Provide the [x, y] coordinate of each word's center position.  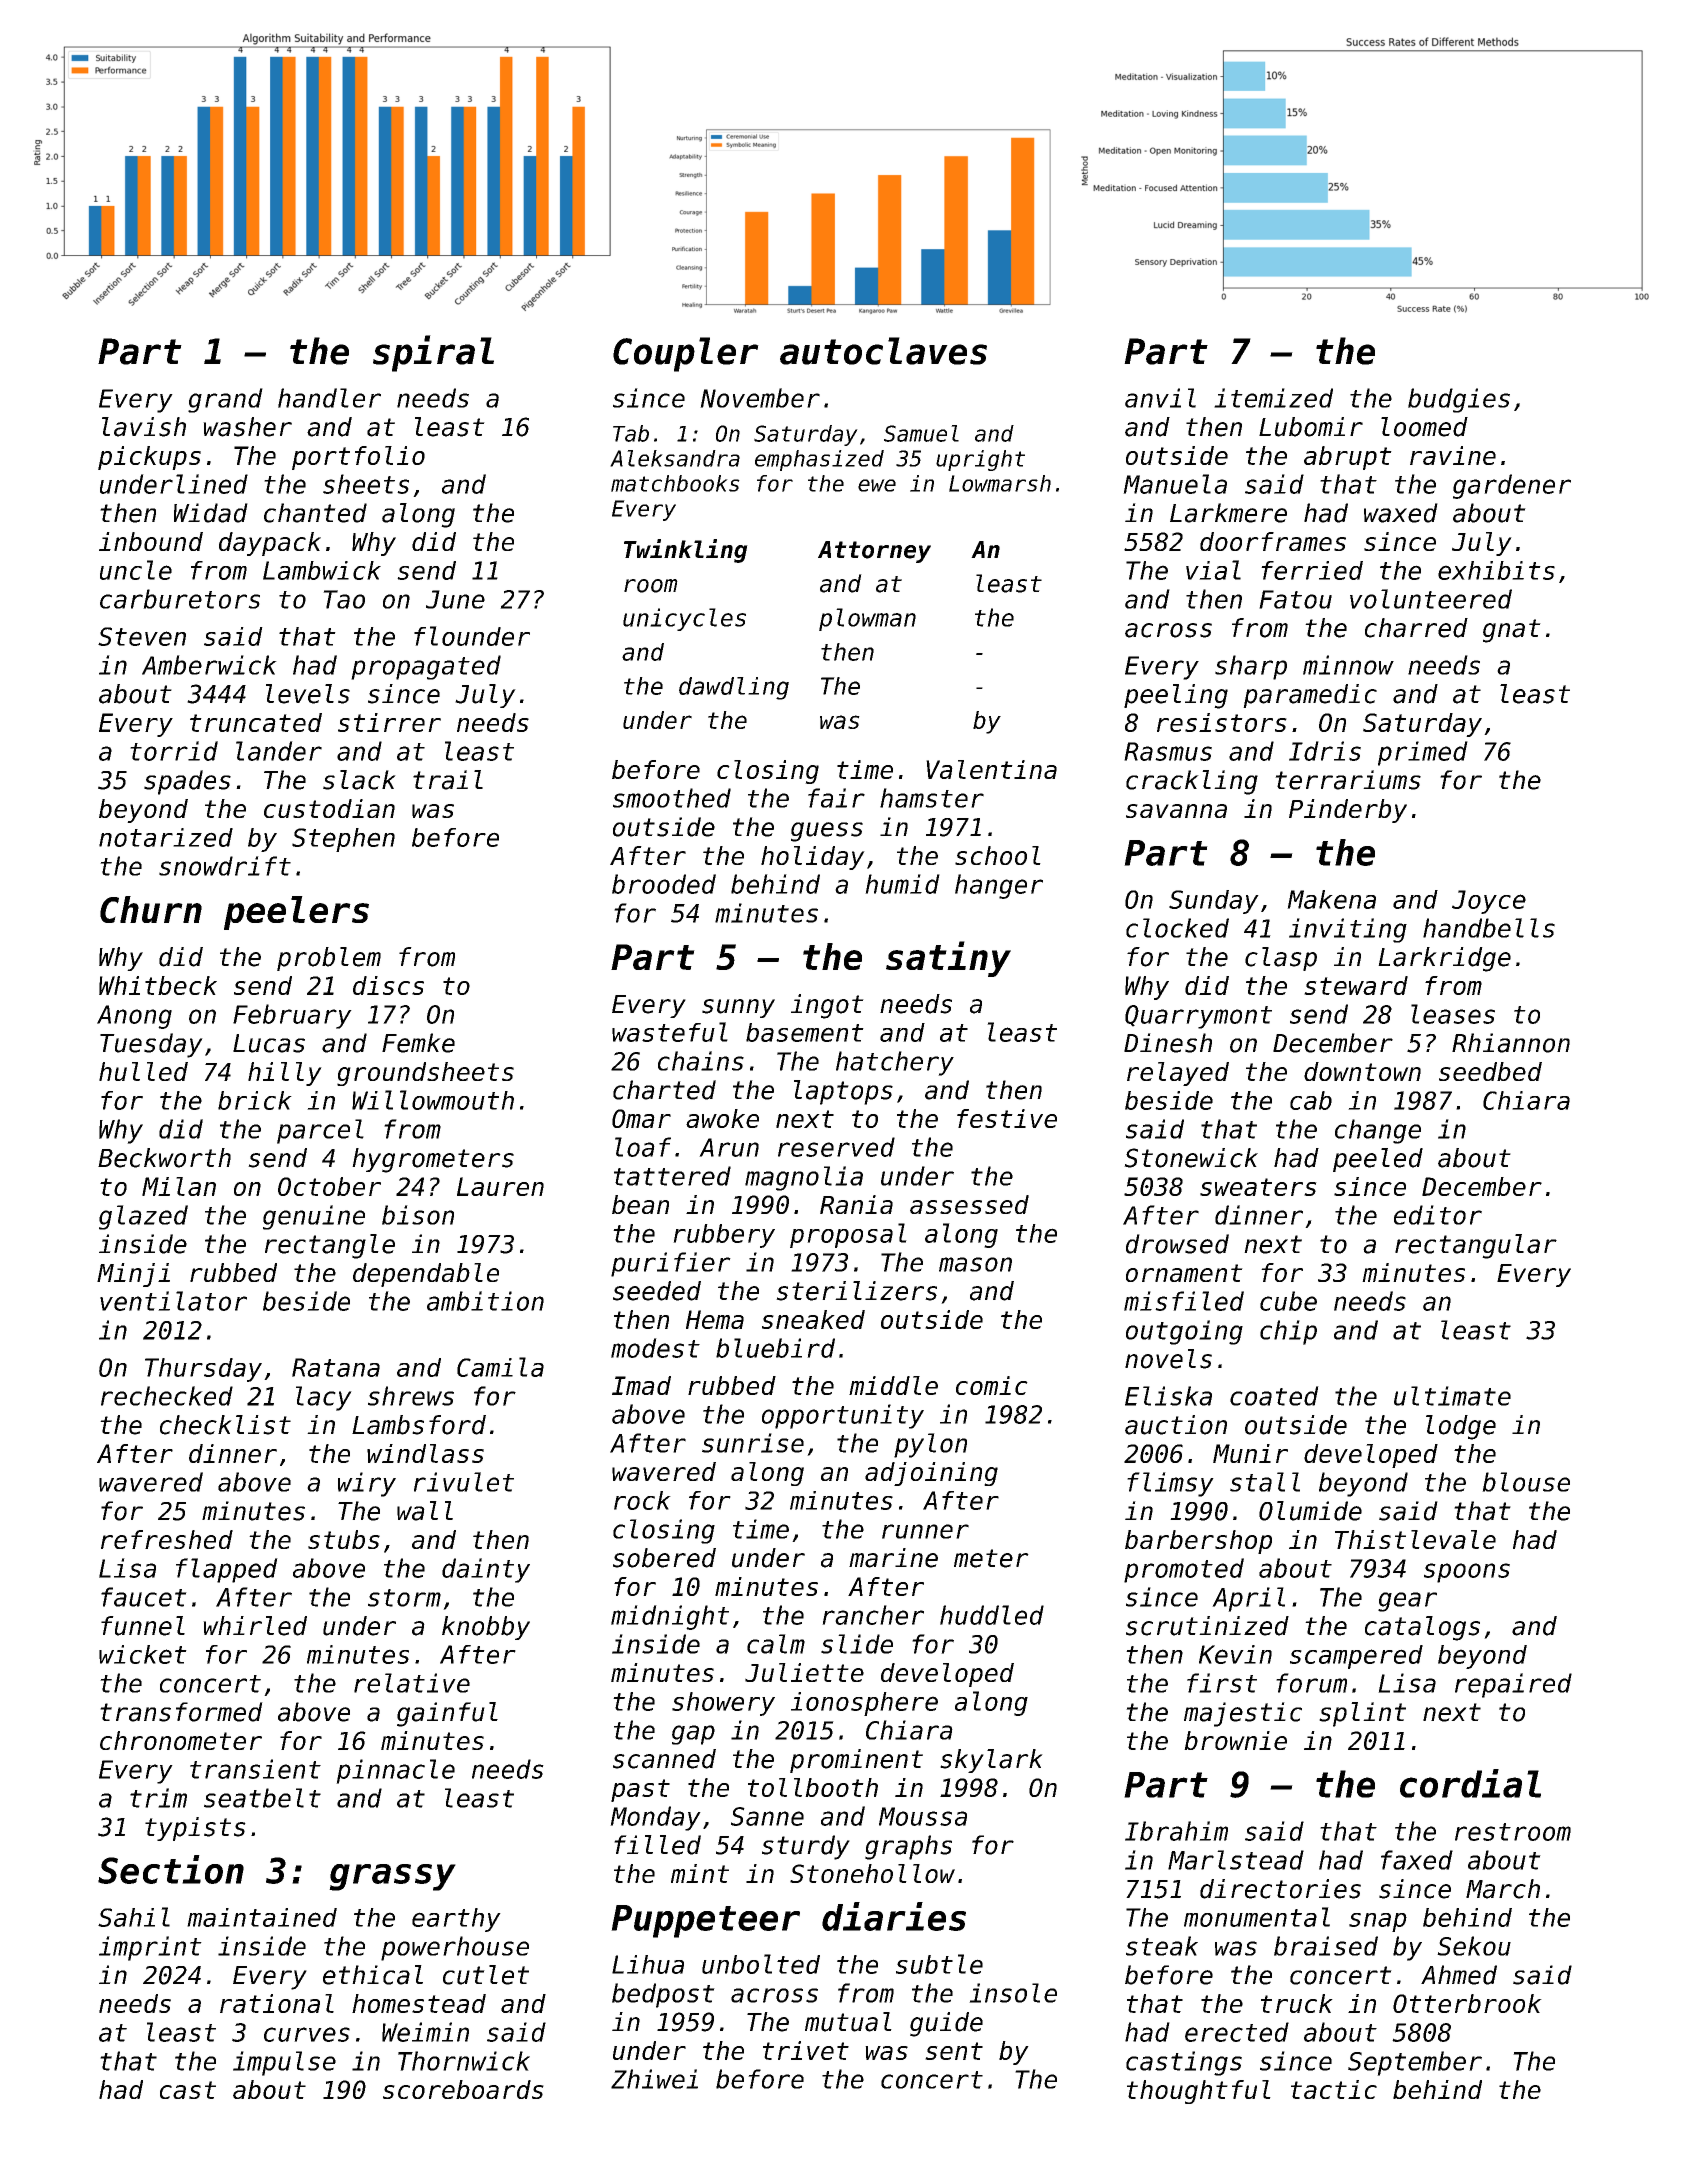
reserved [836, 1147]
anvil [1160, 398]
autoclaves [883, 351]
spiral [433, 353]
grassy [392, 1877]
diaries [894, 1916]
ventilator [173, 1301]
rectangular [1476, 1246]
